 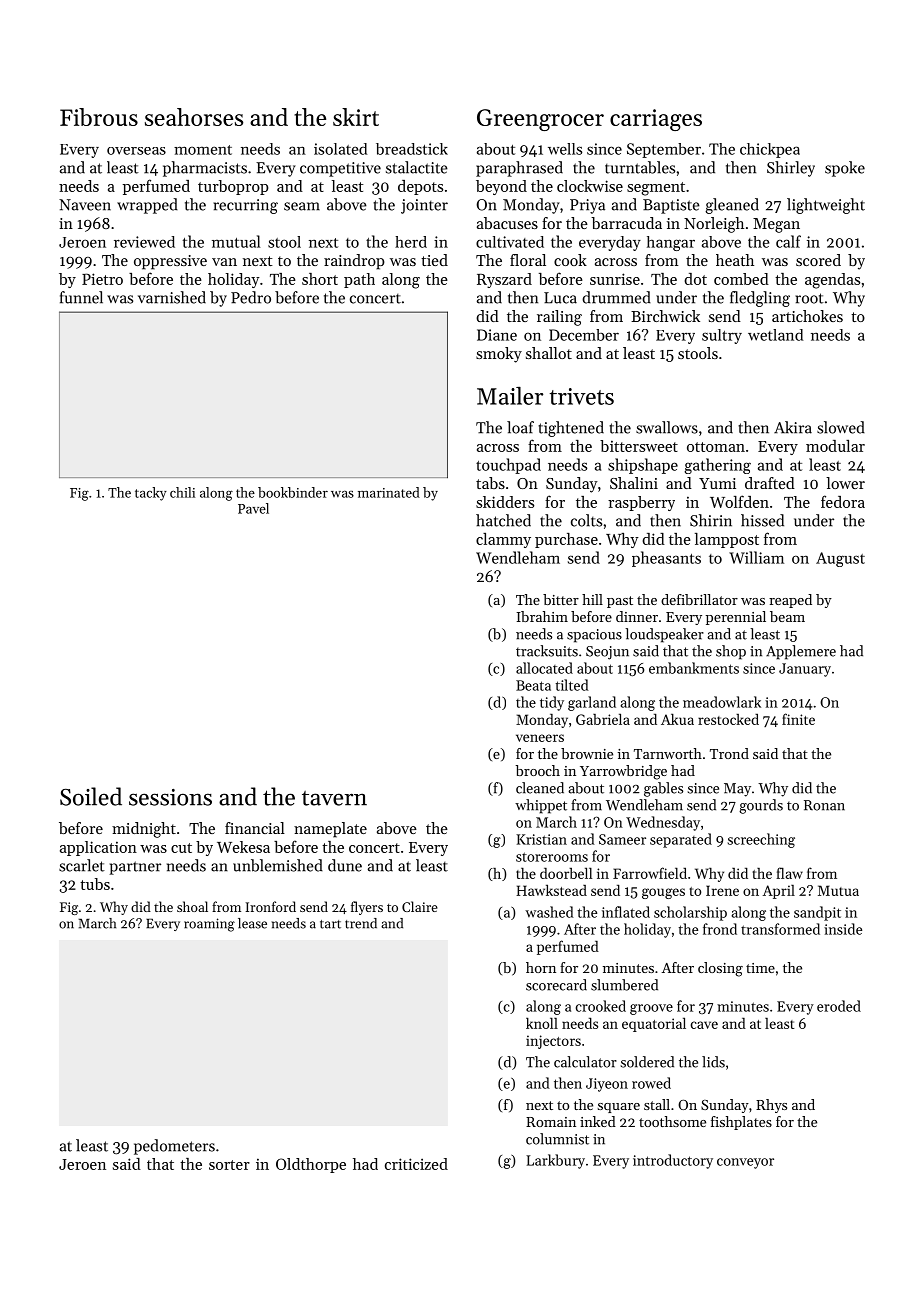 What do you see at coordinates (656, 120) in the screenshot?
I see `carriages` at bounding box center [656, 120].
